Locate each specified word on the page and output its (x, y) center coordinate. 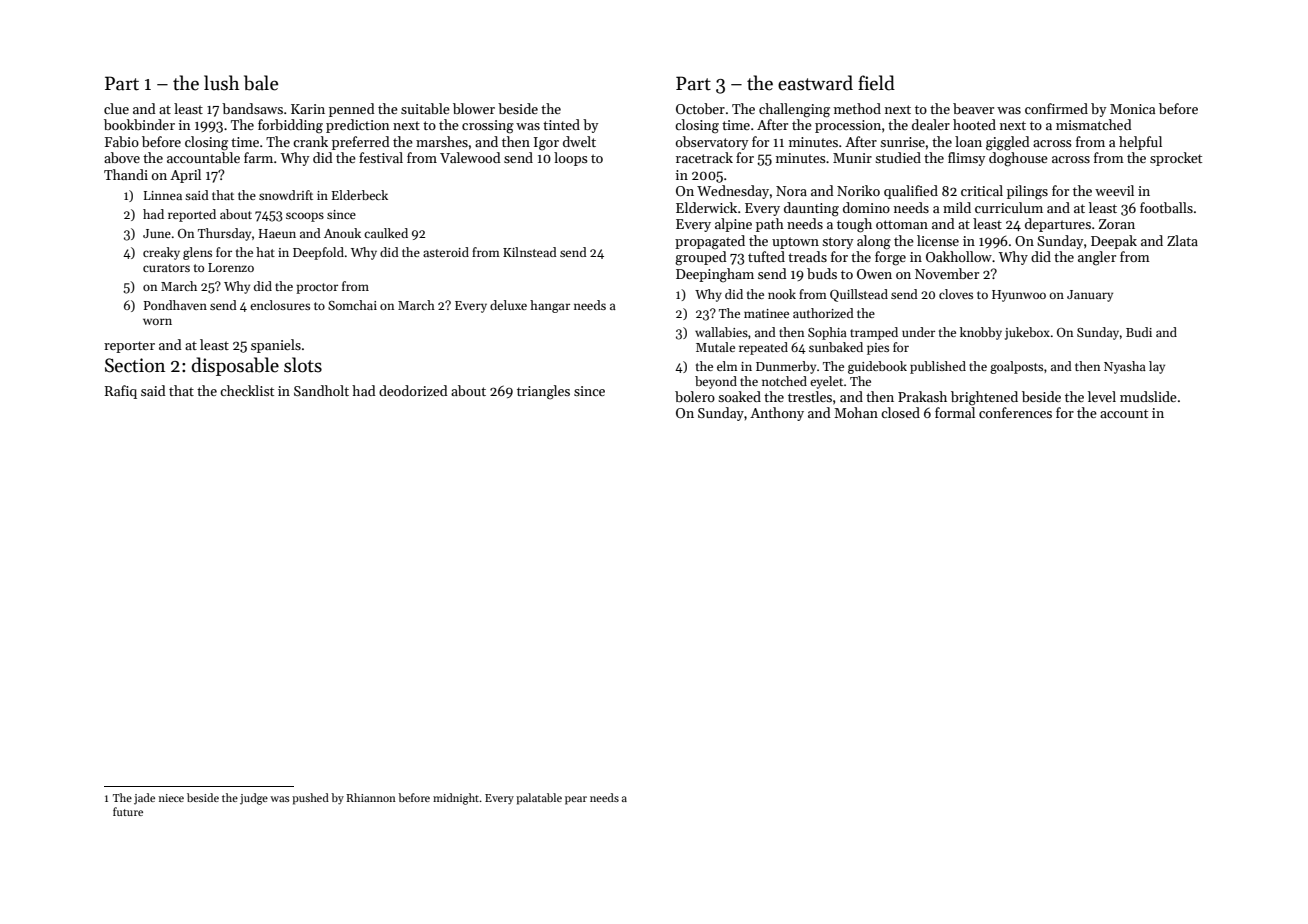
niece (171, 798)
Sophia (827, 333)
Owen (874, 274)
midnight (456, 799)
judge (254, 799)
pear (576, 800)
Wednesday (733, 192)
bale (261, 83)
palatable (539, 799)
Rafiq (121, 392)
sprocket (1176, 159)
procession (848, 126)
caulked (386, 233)
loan (968, 141)
